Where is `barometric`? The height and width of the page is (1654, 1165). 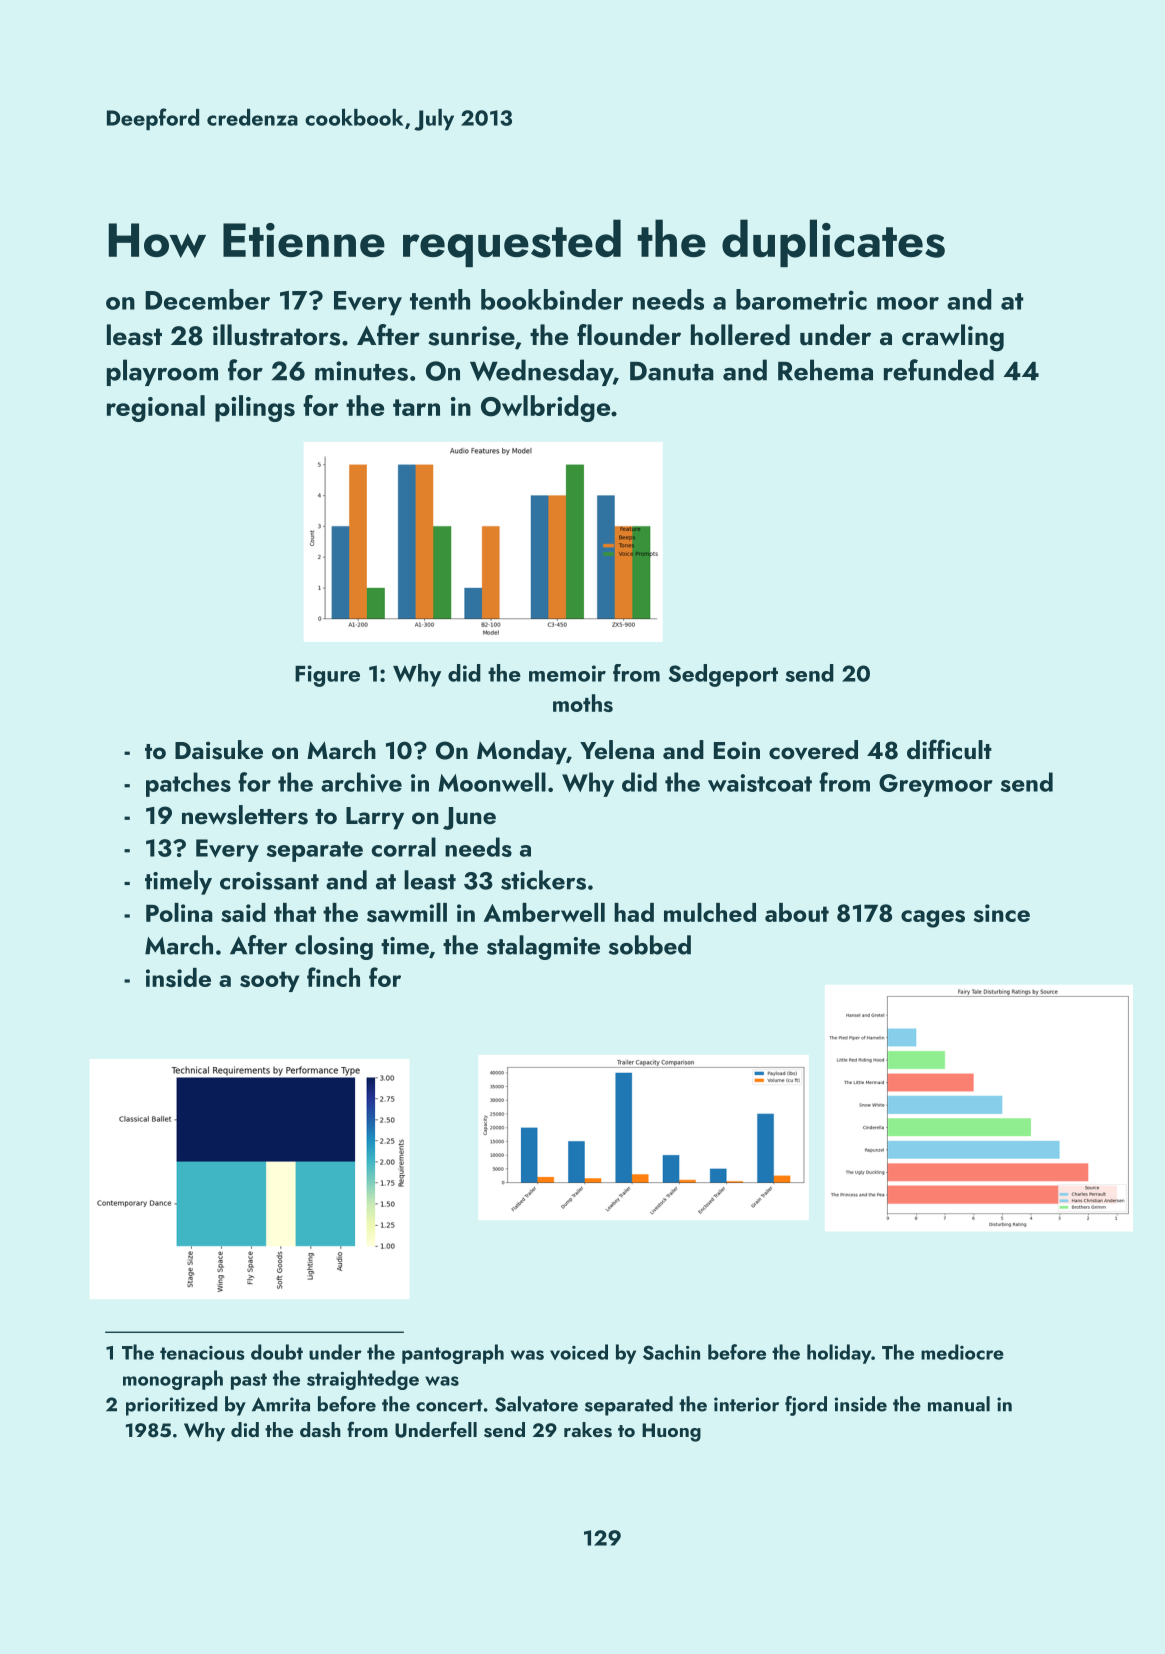
barometric is located at coordinates (801, 299).
